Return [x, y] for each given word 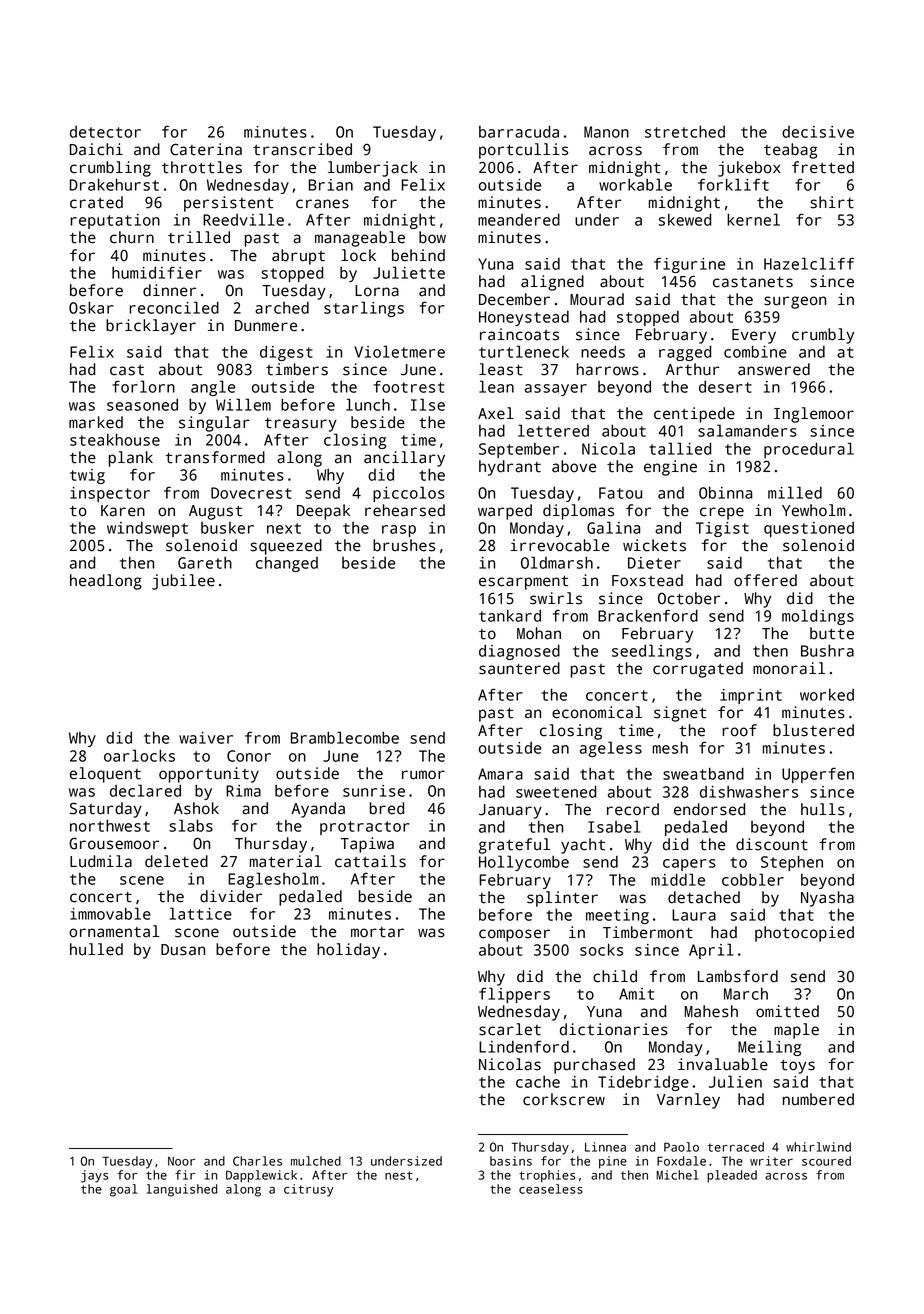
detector [105, 132]
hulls [823, 809]
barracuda [519, 131]
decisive [818, 132]
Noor [181, 1161]
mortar [377, 932]
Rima [243, 791]
